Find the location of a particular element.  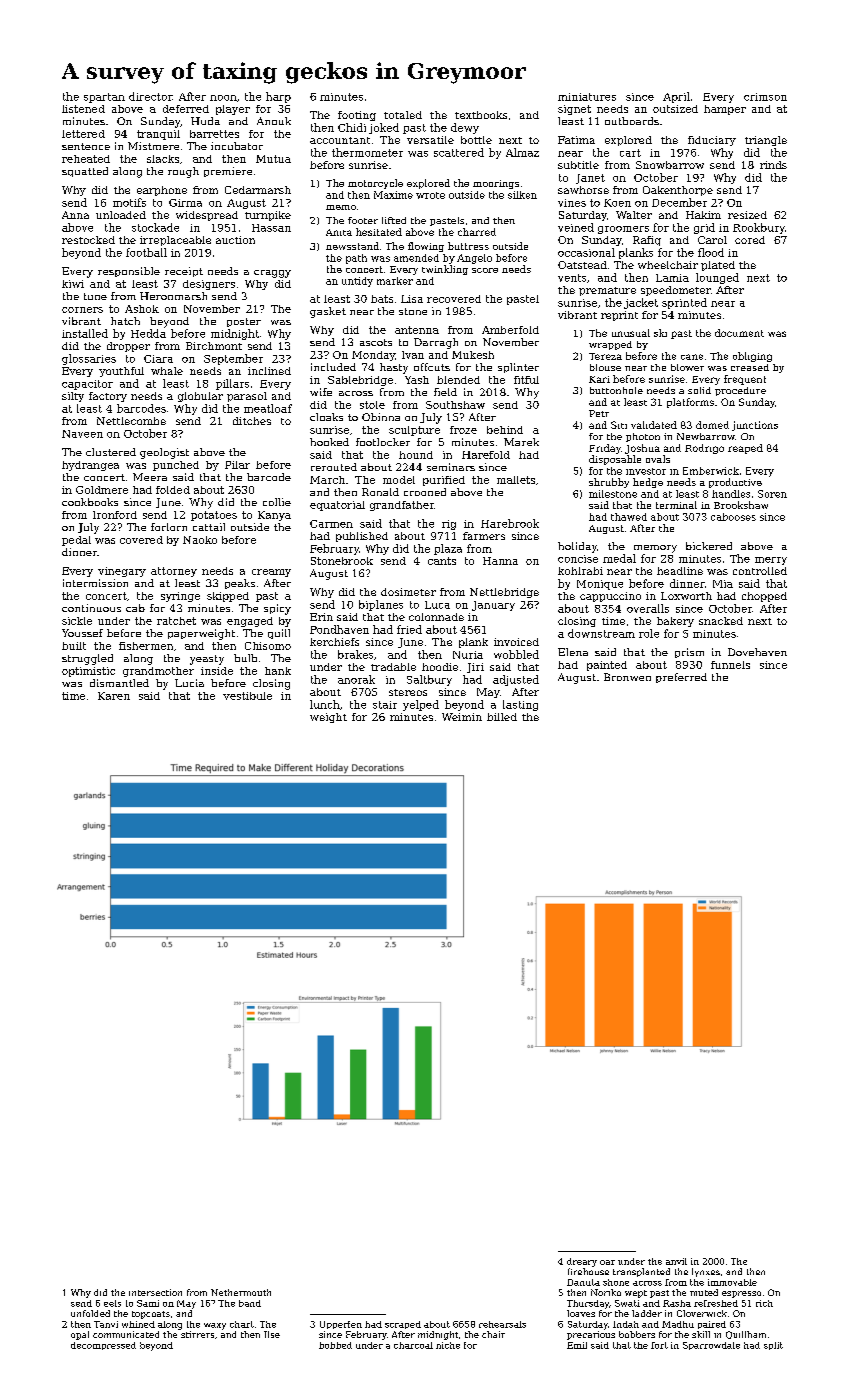

reaped is located at coordinates (745, 449).
